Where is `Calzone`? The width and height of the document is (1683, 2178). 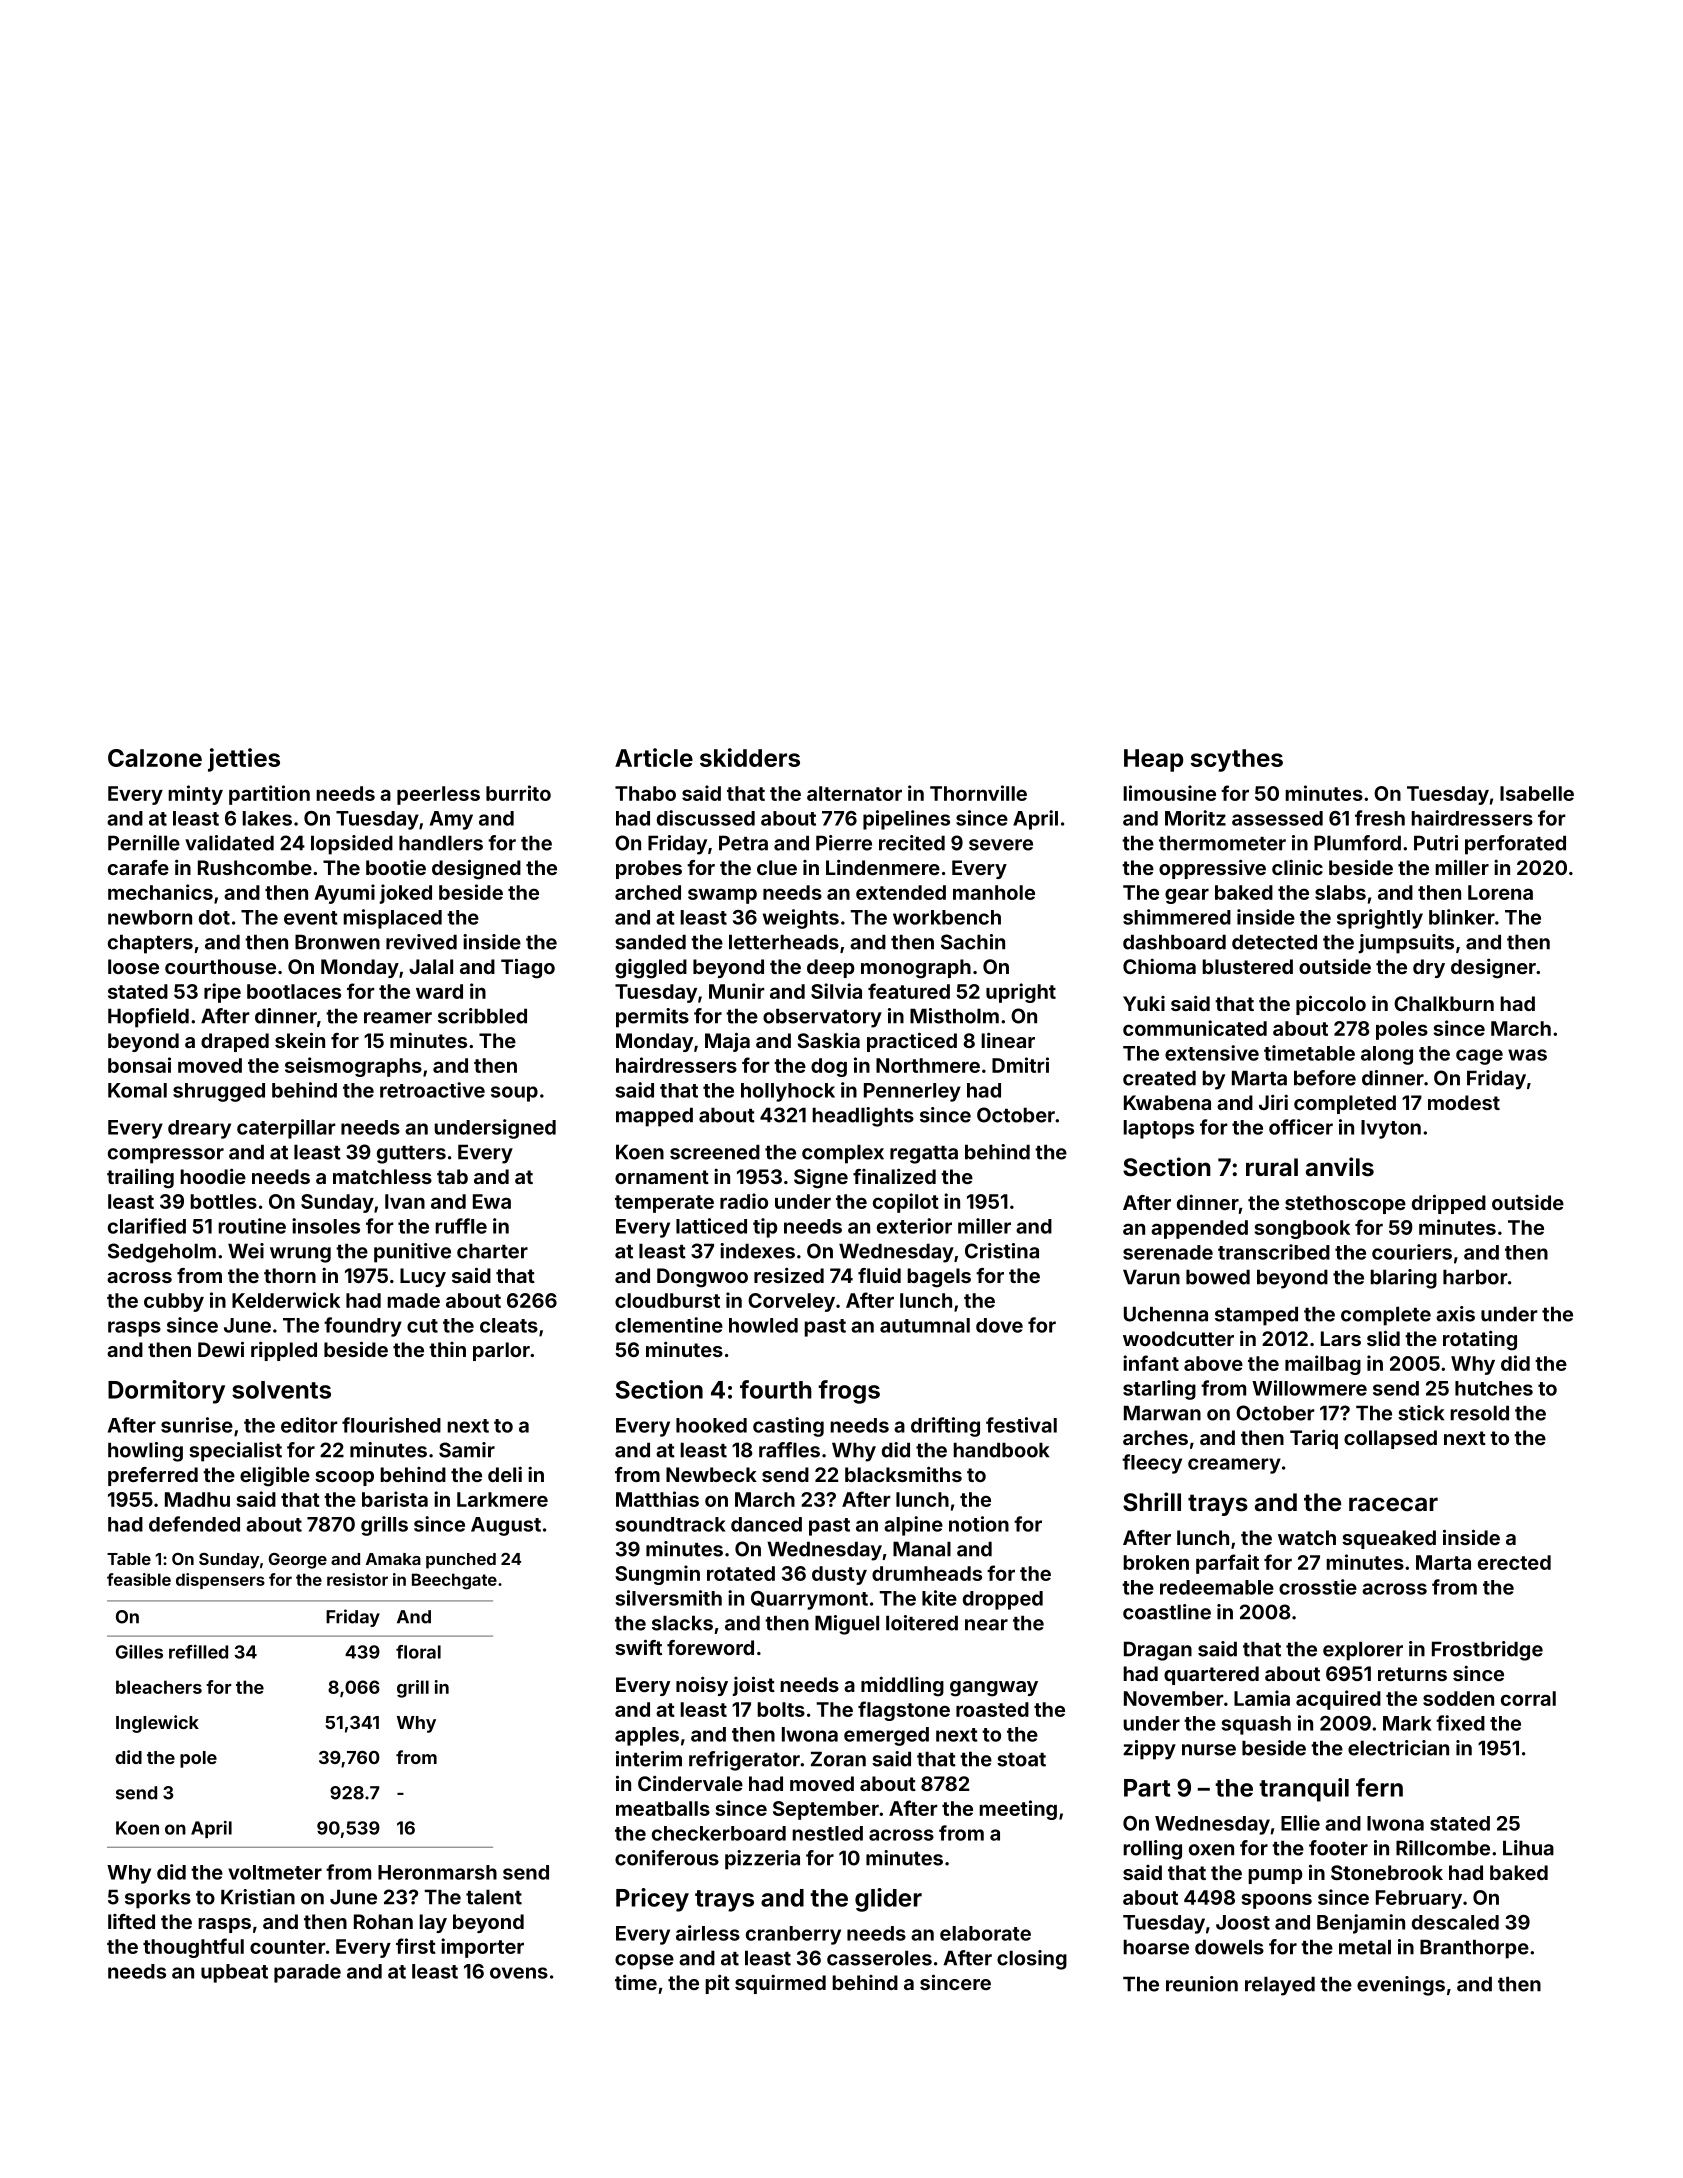
Calzone is located at coordinates (155, 758).
